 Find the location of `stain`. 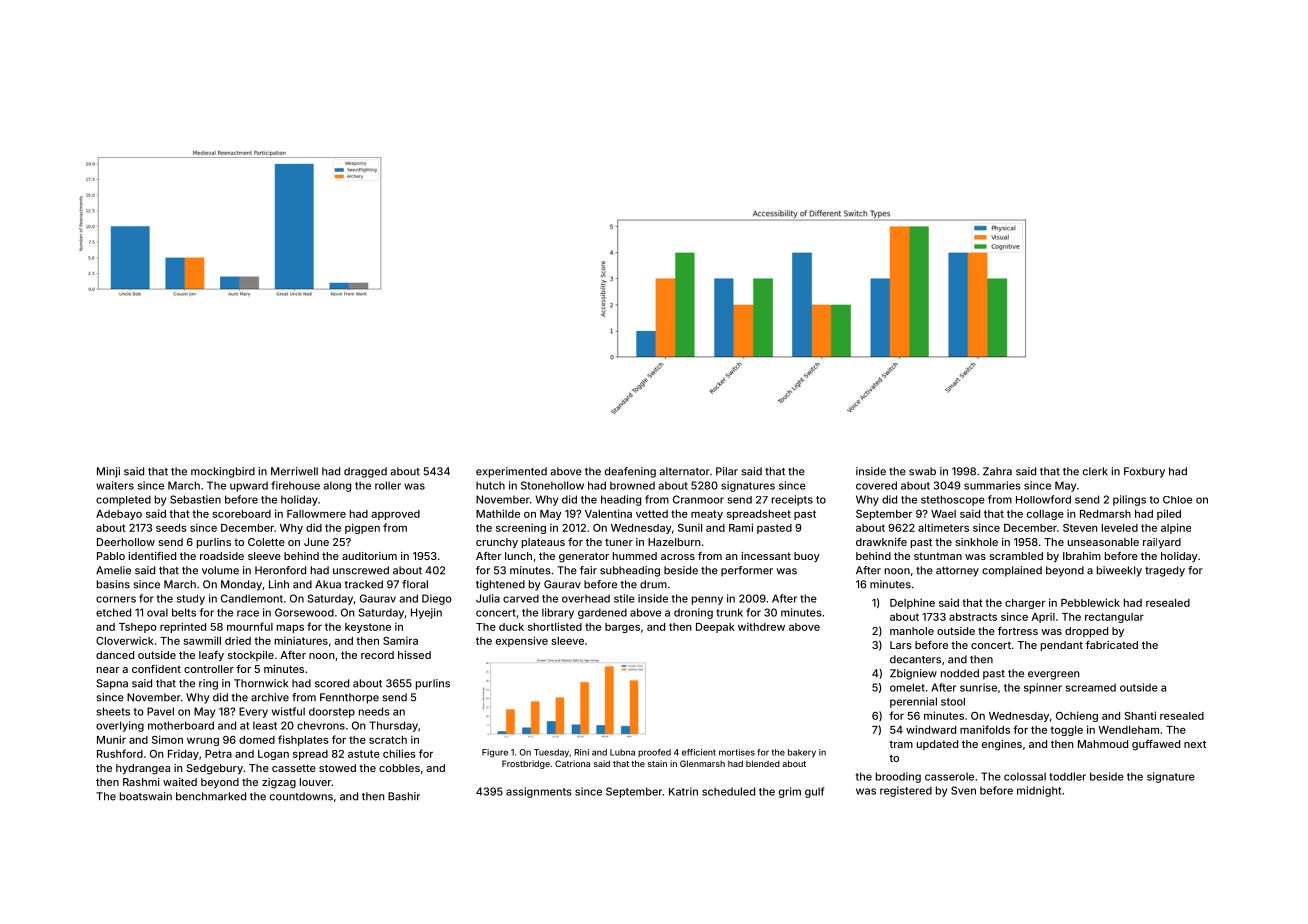

stain is located at coordinates (657, 763).
